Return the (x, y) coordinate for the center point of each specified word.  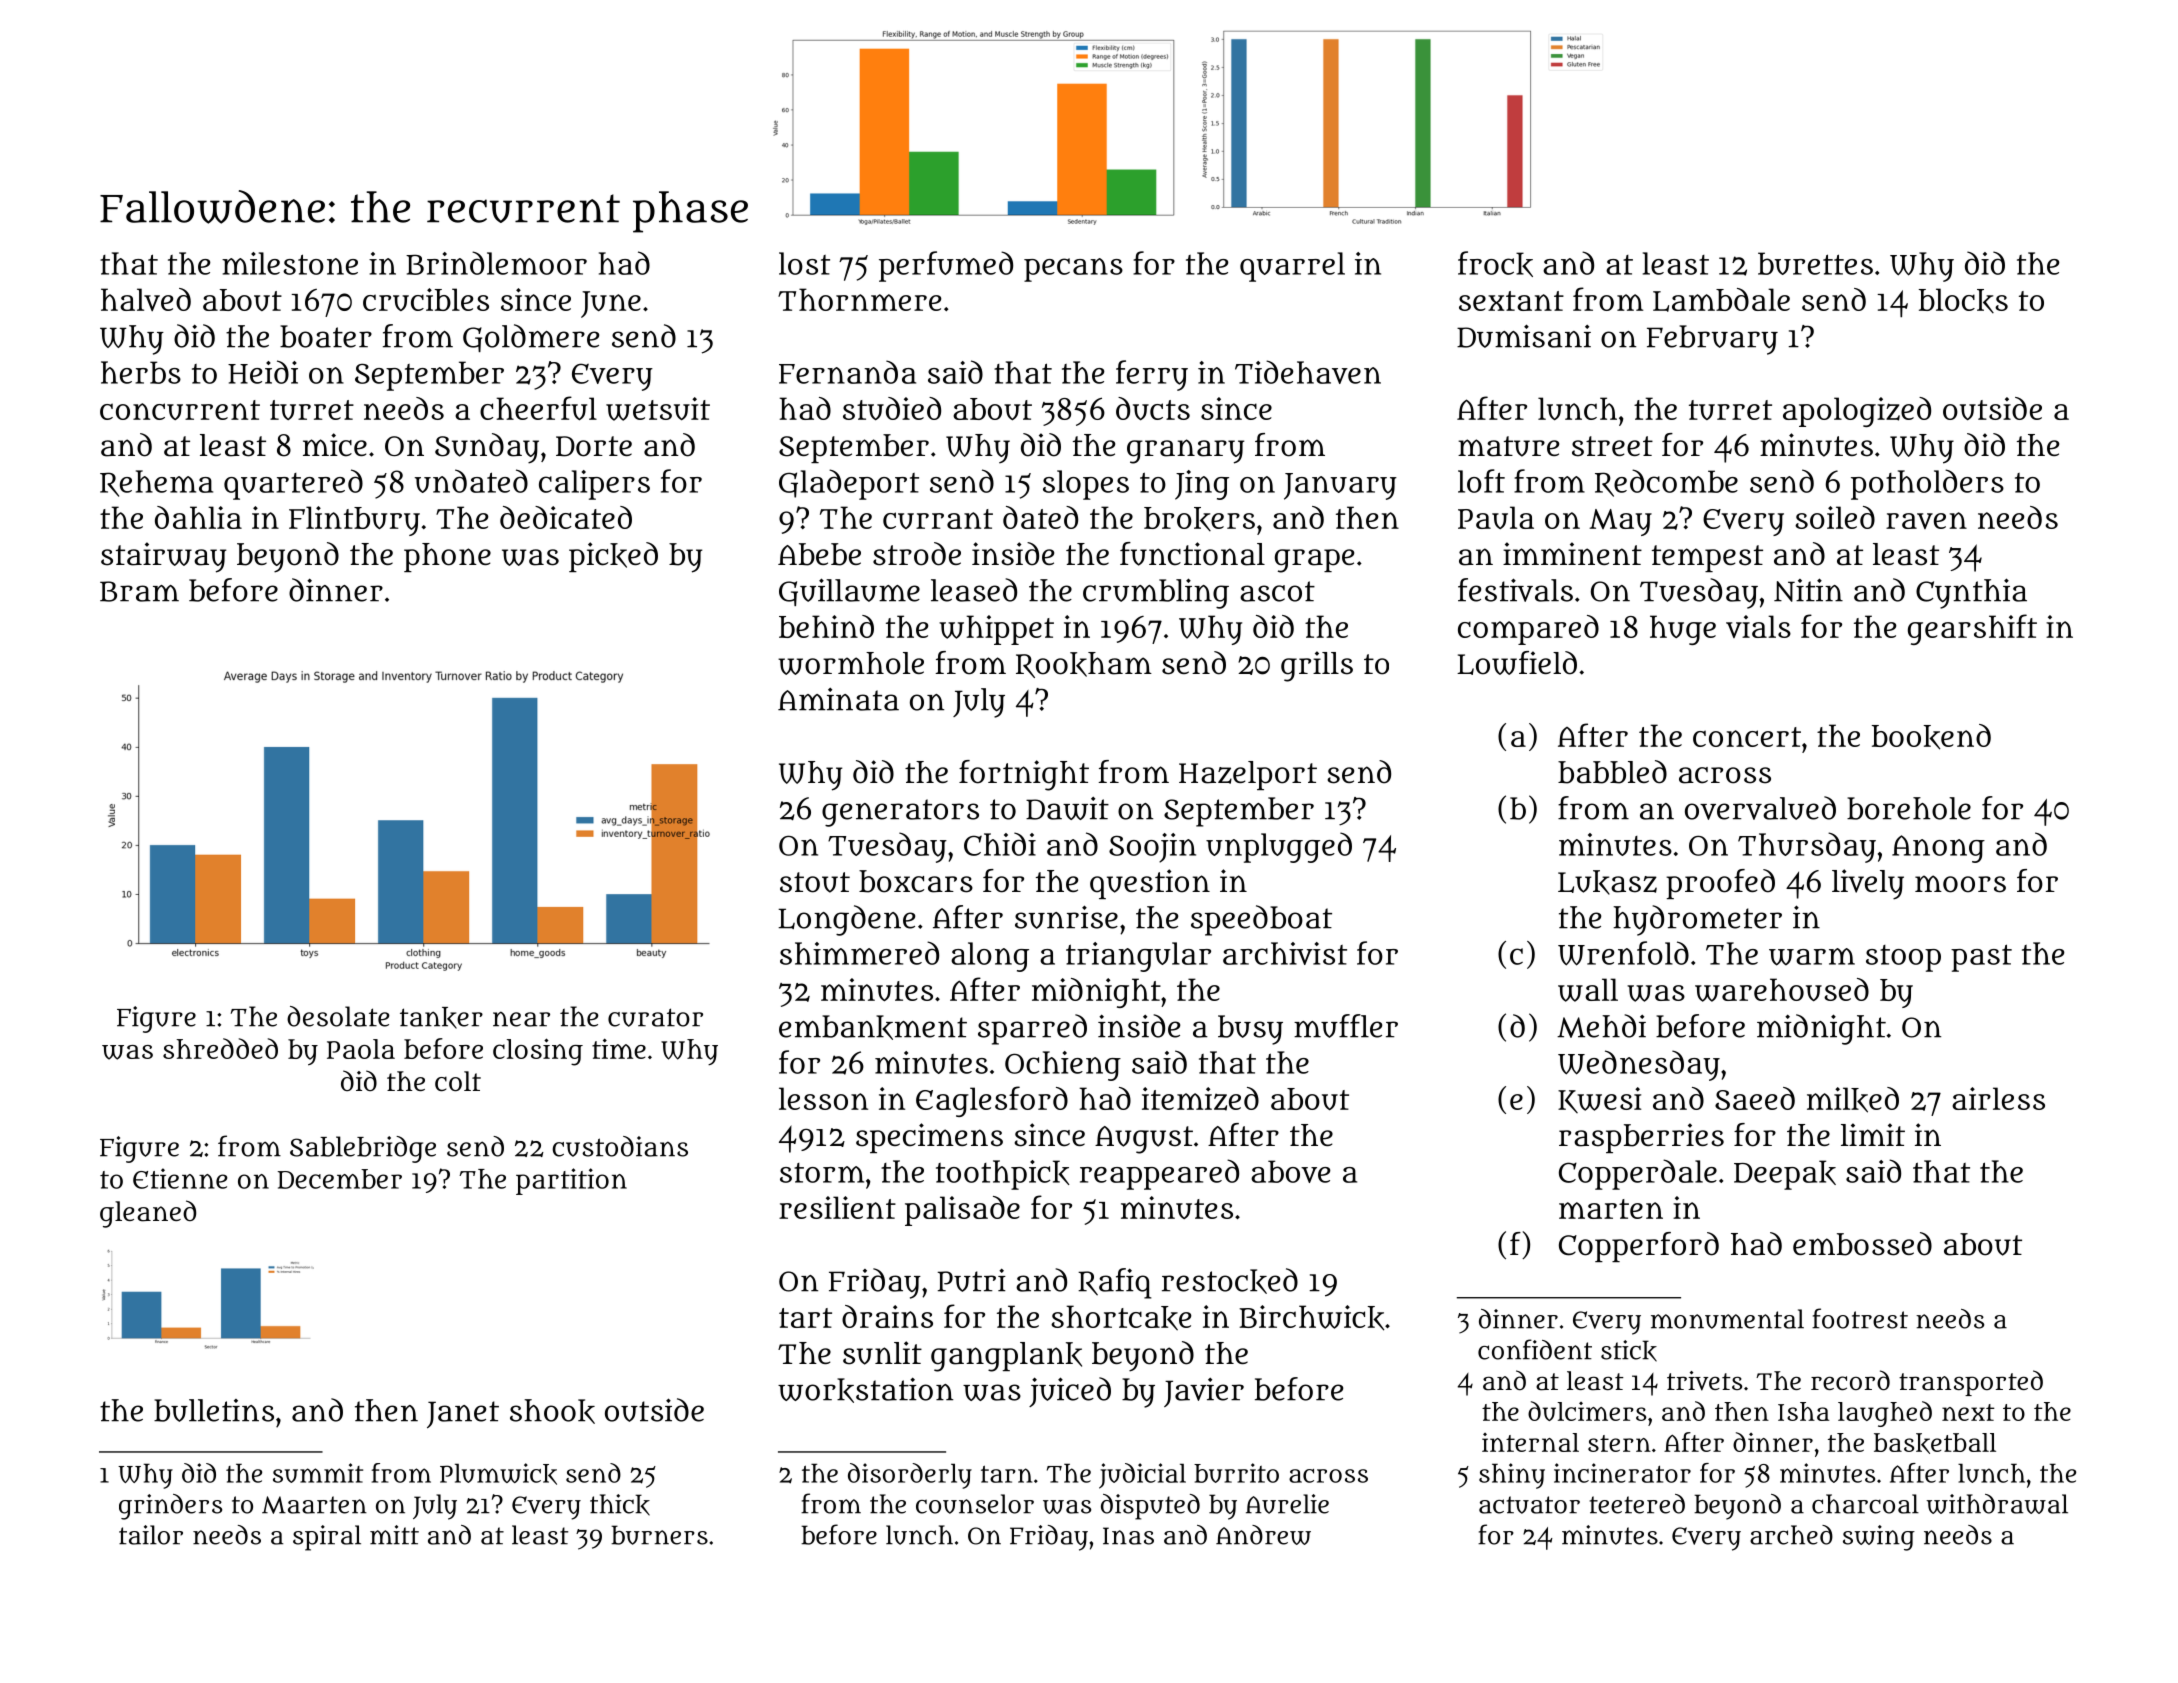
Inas (1128, 1536)
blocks (1963, 300)
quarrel (1292, 267)
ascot (1277, 591)
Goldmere (531, 338)
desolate (338, 1016)
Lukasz (1607, 882)
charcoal (1865, 1504)
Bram (139, 591)
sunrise (1066, 917)
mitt (394, 1535)
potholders (1927, 484)
